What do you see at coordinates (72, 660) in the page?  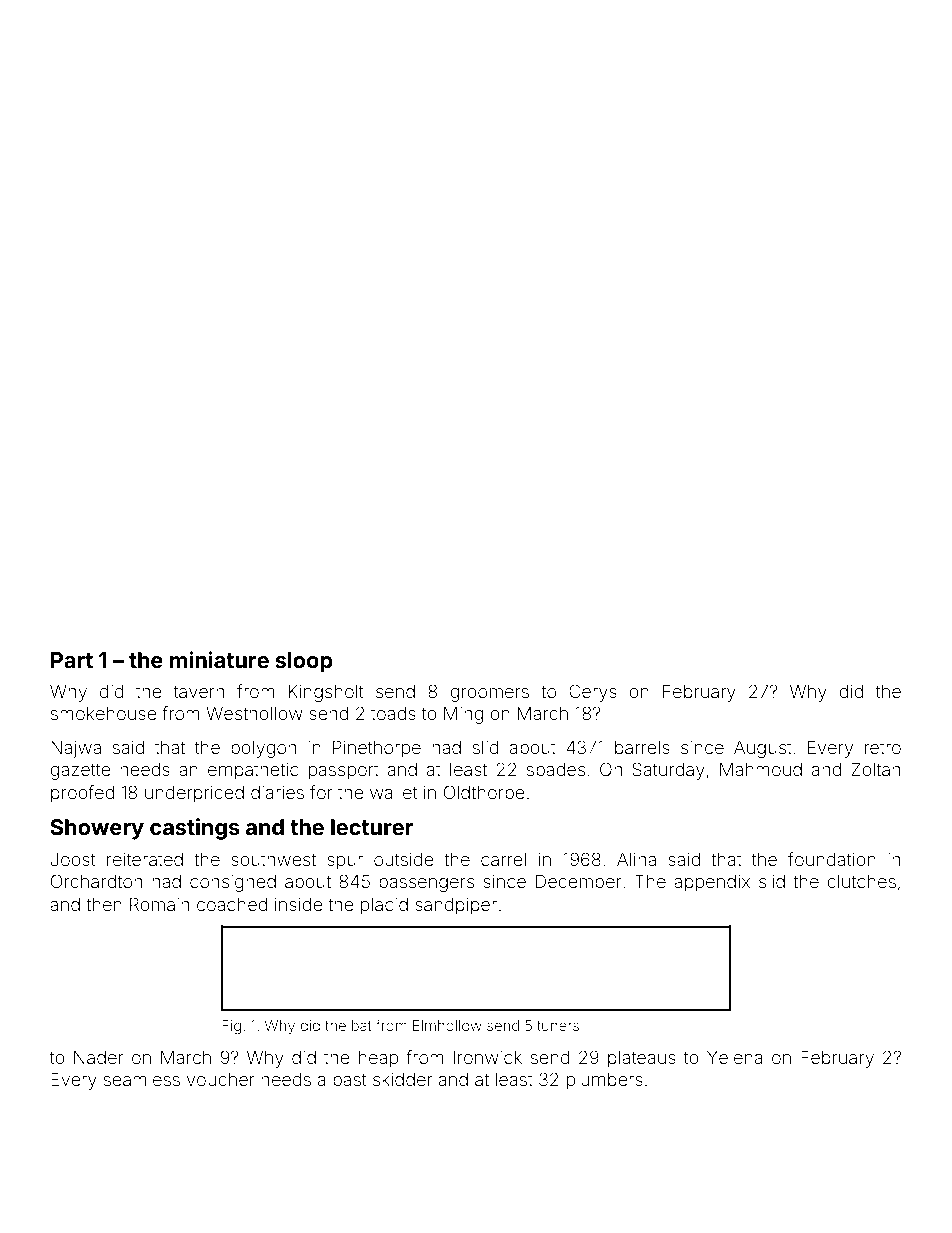 I see `Part` at bounding box center [72, 660].
